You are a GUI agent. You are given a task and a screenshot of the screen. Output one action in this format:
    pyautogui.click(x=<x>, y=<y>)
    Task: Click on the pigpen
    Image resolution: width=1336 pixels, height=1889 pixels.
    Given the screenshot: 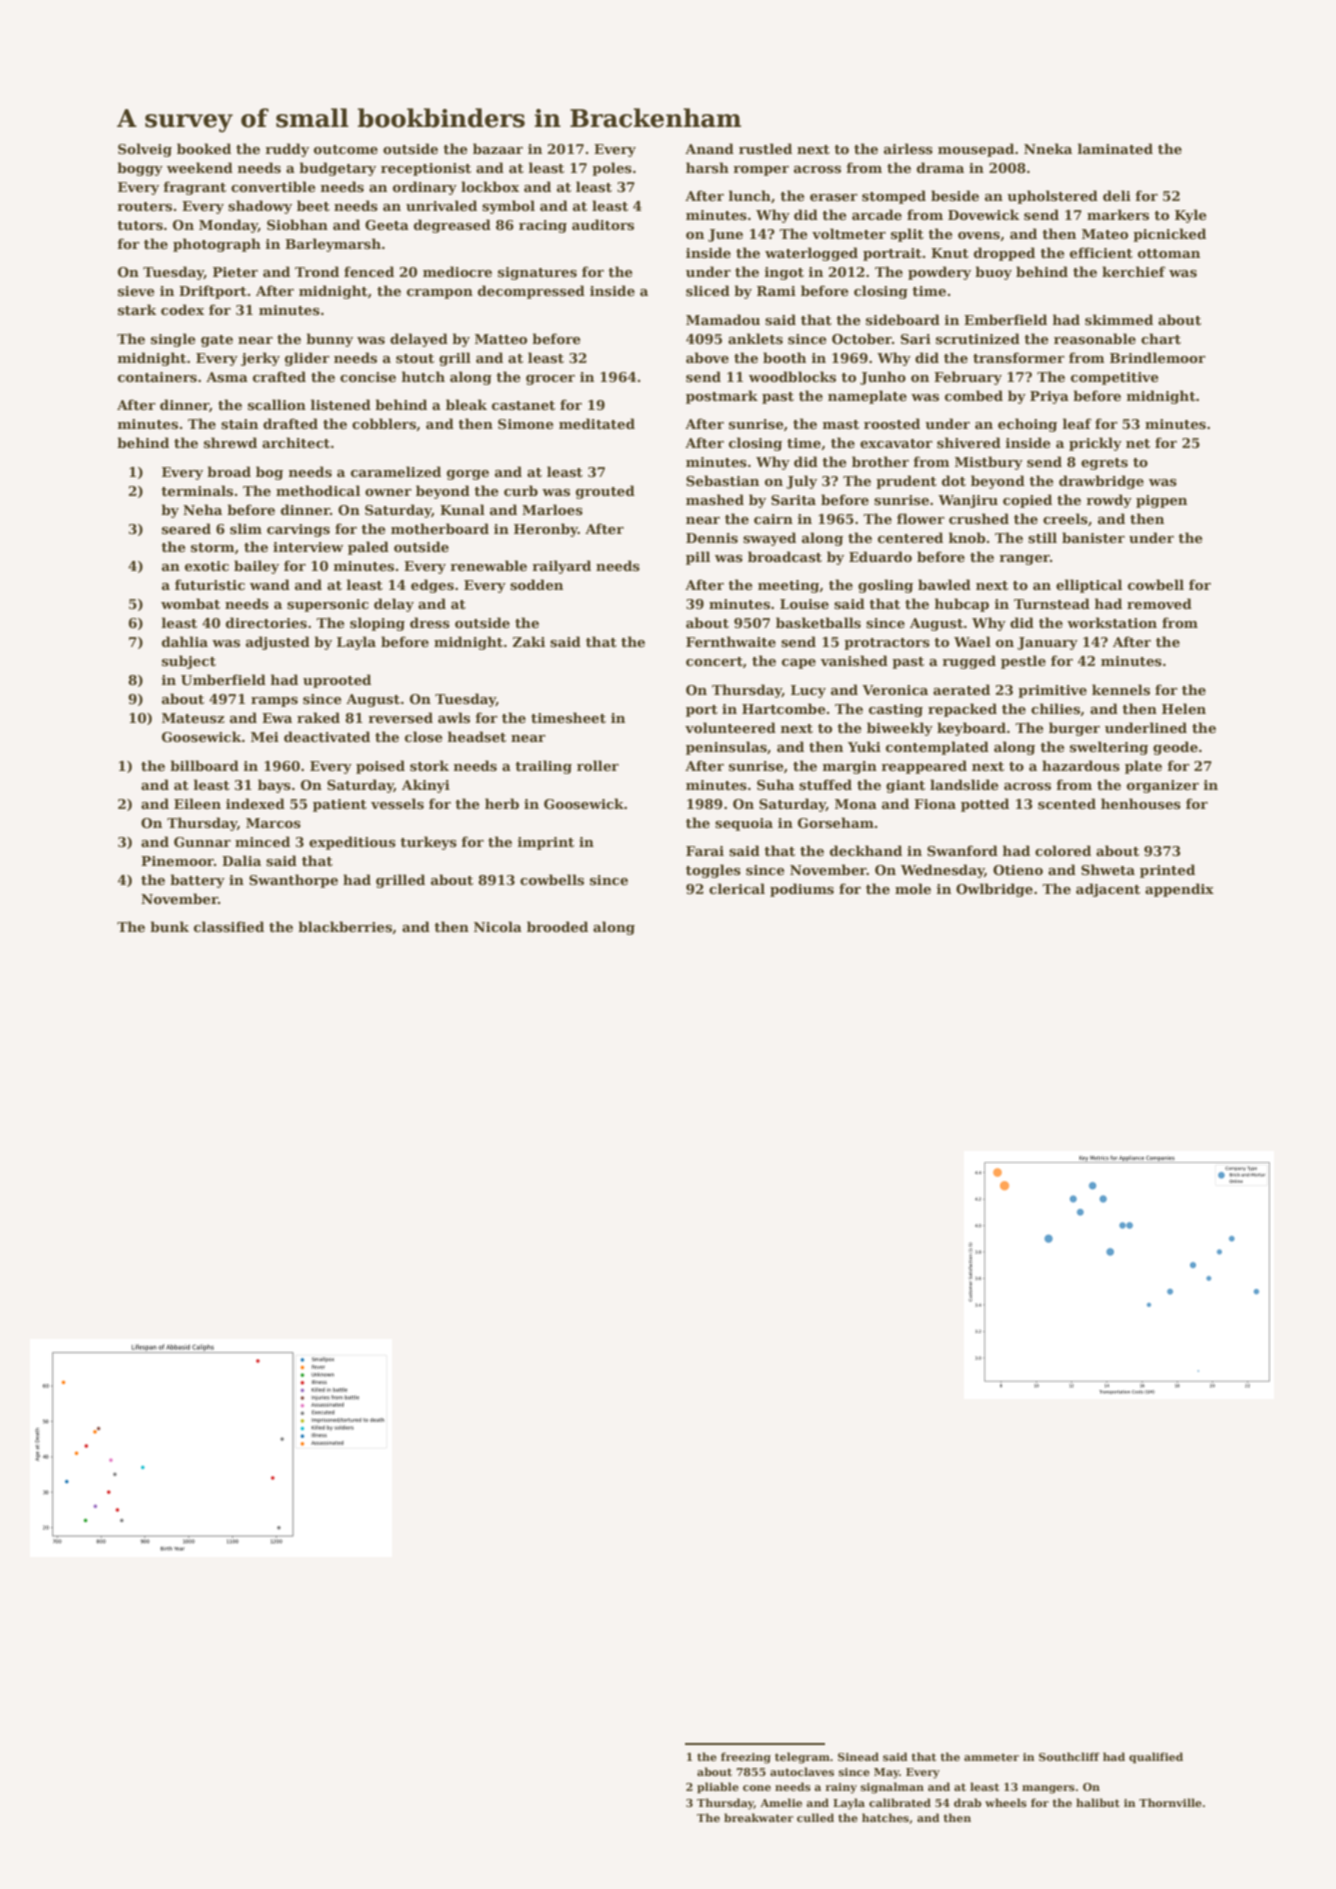 What is the action you would take?
    pyautogui.click(x=1161, y=501)
